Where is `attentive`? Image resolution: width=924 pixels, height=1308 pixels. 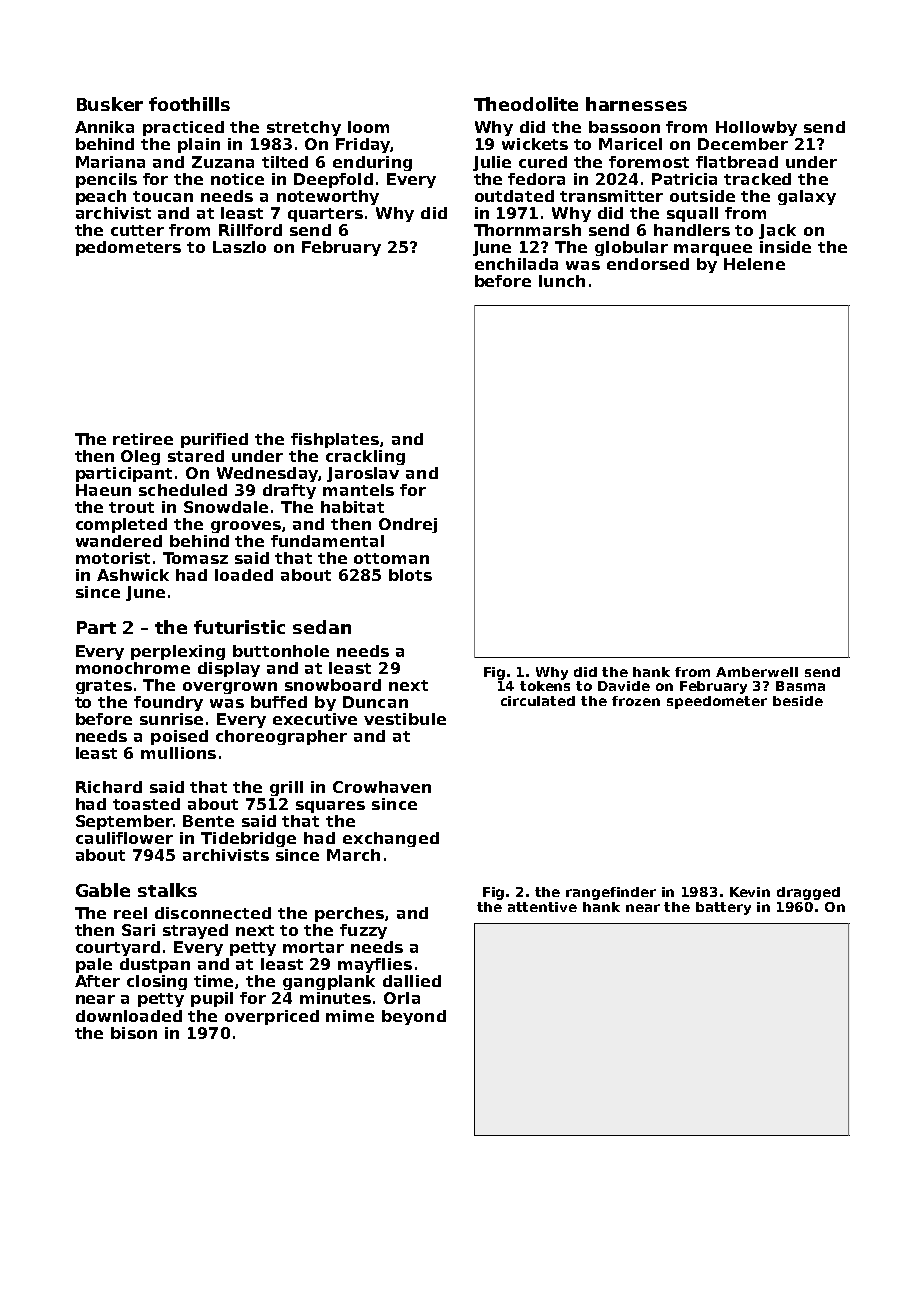 attentive is located at coordinates (542, 907).
